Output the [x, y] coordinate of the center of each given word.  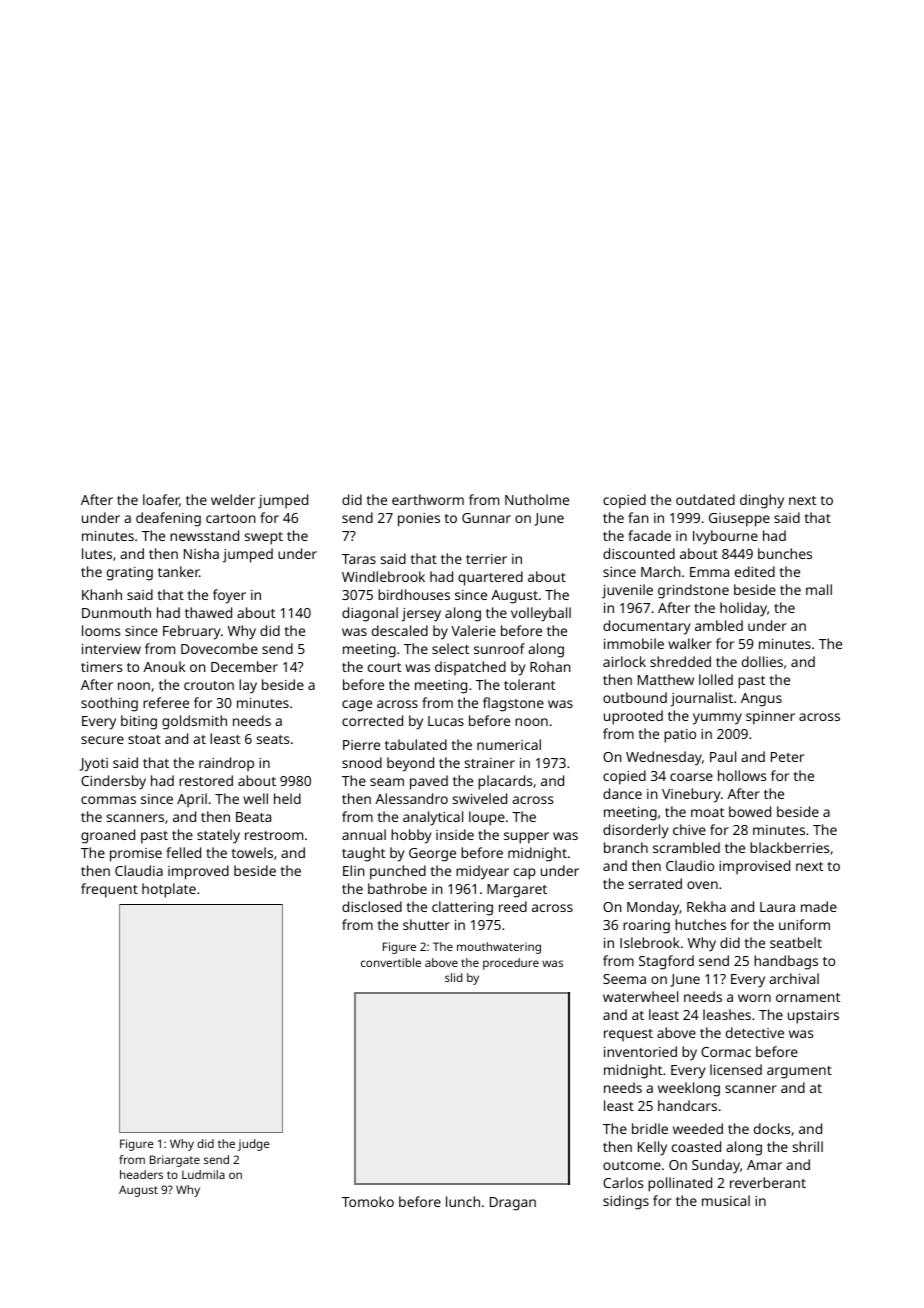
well [255, 798]
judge [254, 1145]
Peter [787, 757]
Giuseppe [739, 520]
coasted [696, 1146]
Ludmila [203, 1174]
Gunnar [486, 518]
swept [264, 538]
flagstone [513, 704]
